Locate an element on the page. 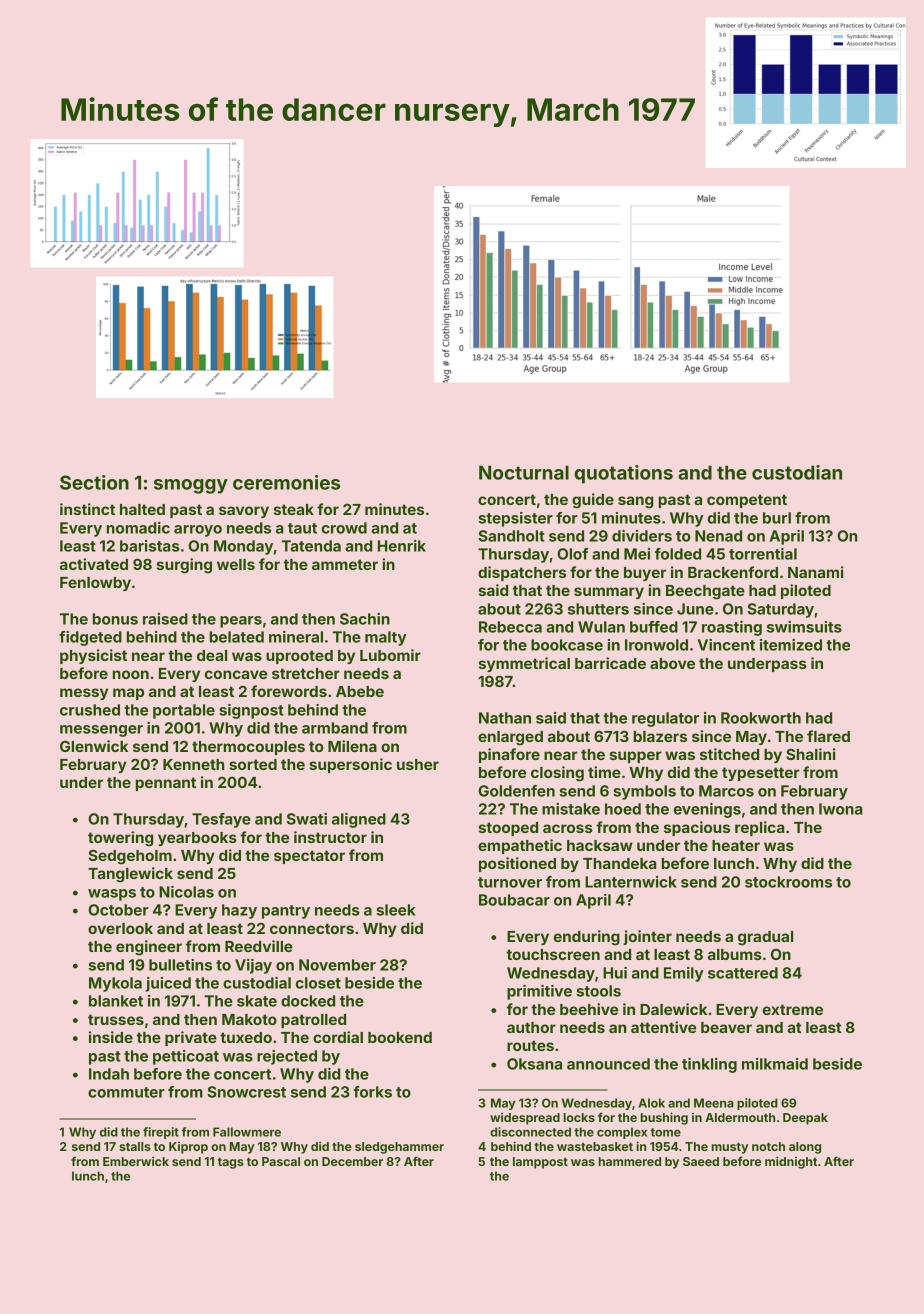  midnight is located at coordinates (791, 1162).
